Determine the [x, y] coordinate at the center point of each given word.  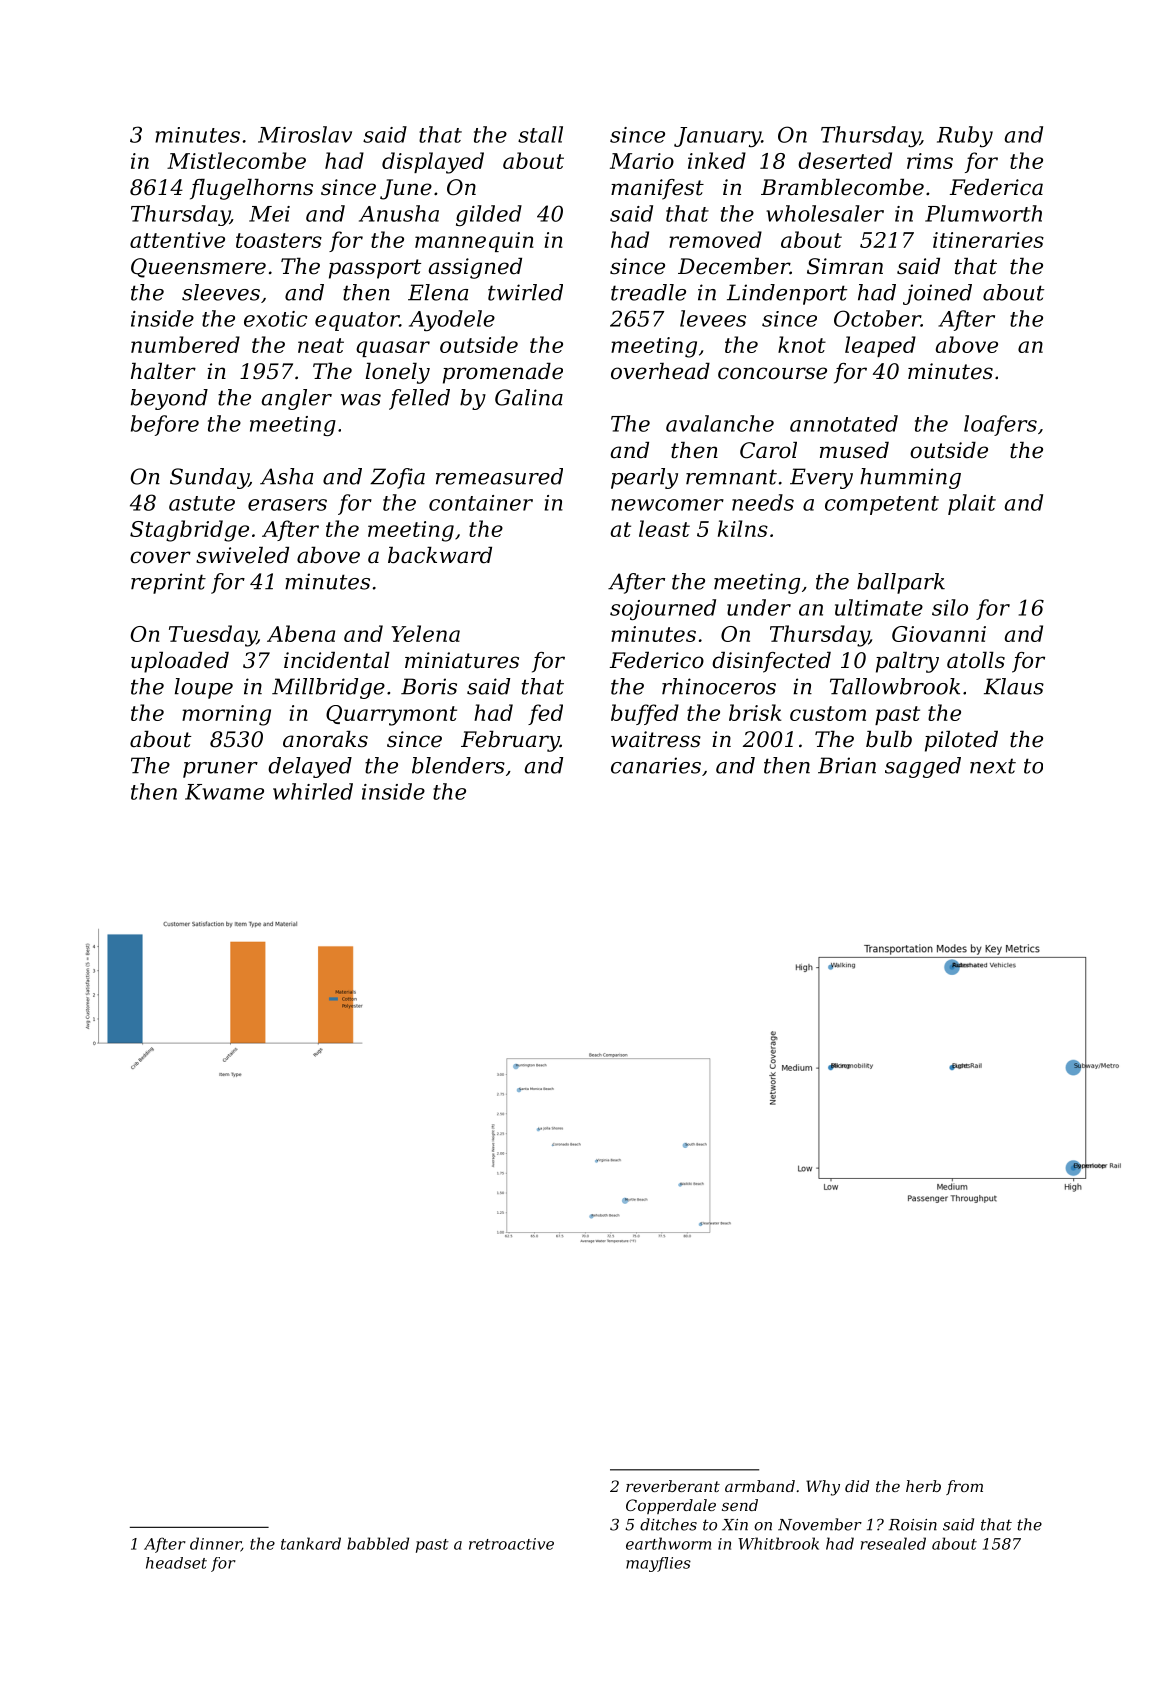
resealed [893, 1543]
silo [950, 607]
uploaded [180, 662]
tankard [311, 1543]
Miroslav [305, 134]
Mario [642, 161]
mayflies [658, 1564]
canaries [656, 765]
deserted [845, 160]
